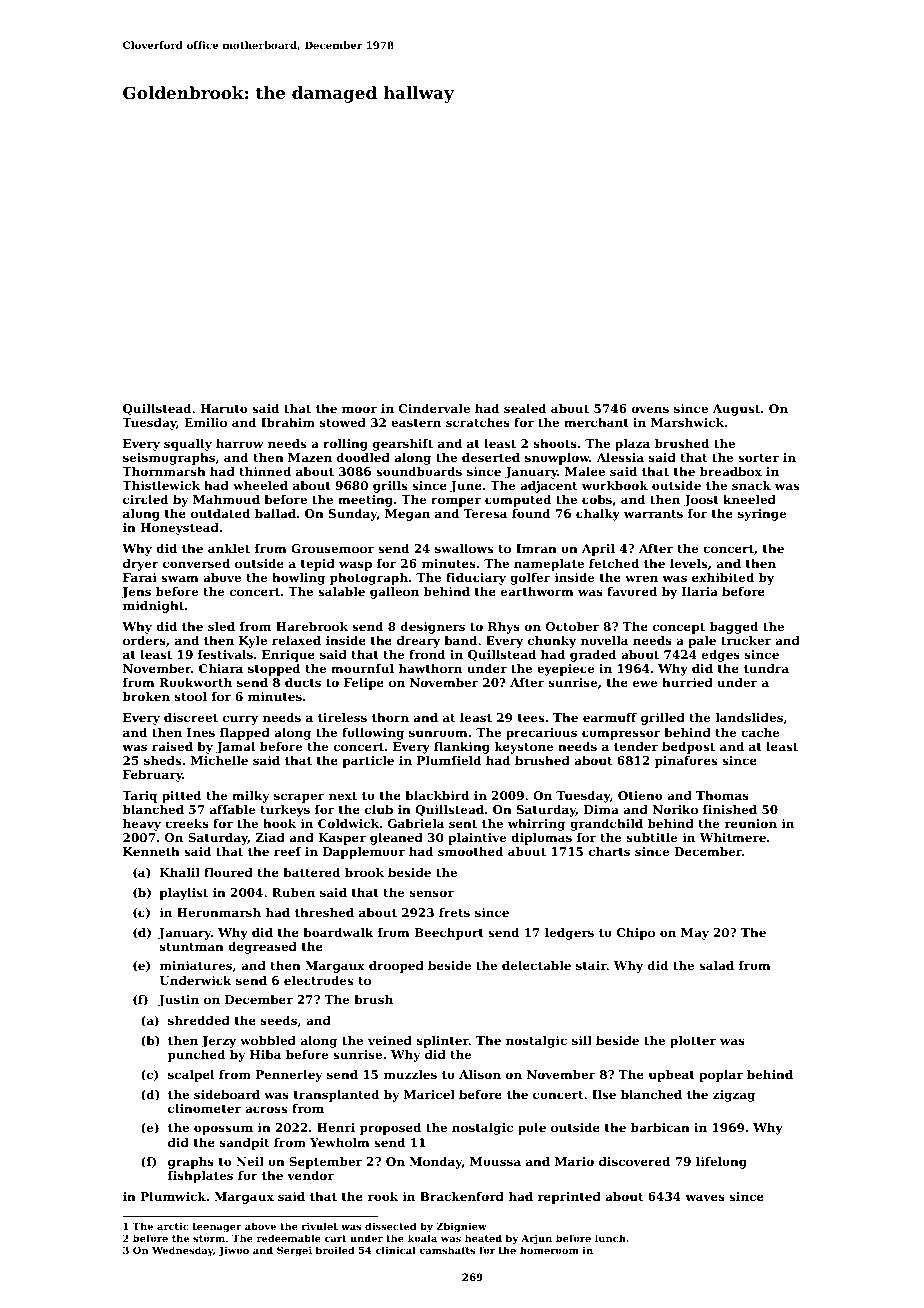 Image resolution: width=924 pixels, height=1308 pixels. Describe the element at coordinates (178, 1001) in the screenshot. I see `Justin` at that location.
